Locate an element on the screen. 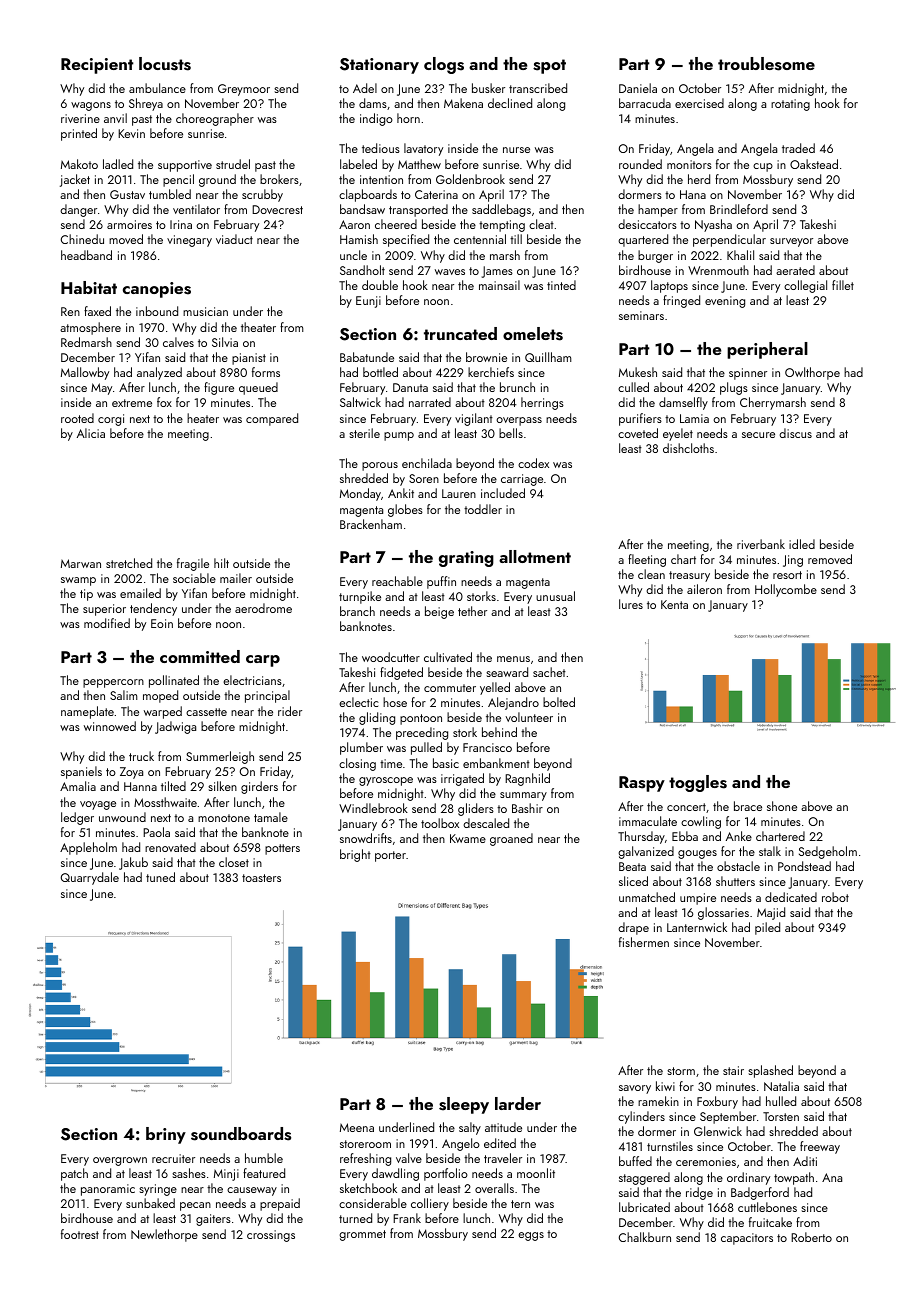 This screenshot has width=924, height=1308. sleepy is located at coordinates (464, 1105).
